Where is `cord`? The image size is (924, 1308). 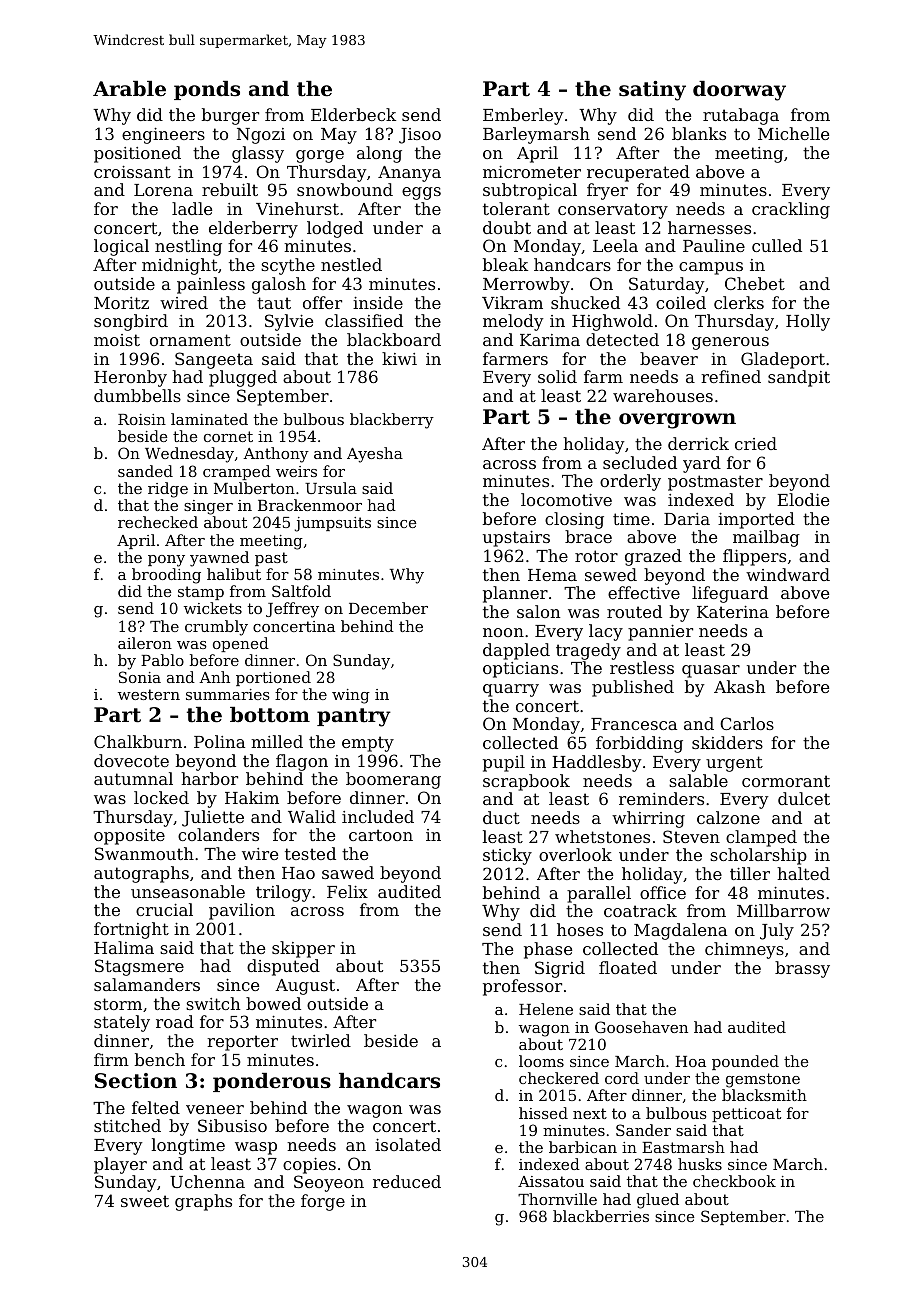 cord is located at coordinates (622, 1078).
